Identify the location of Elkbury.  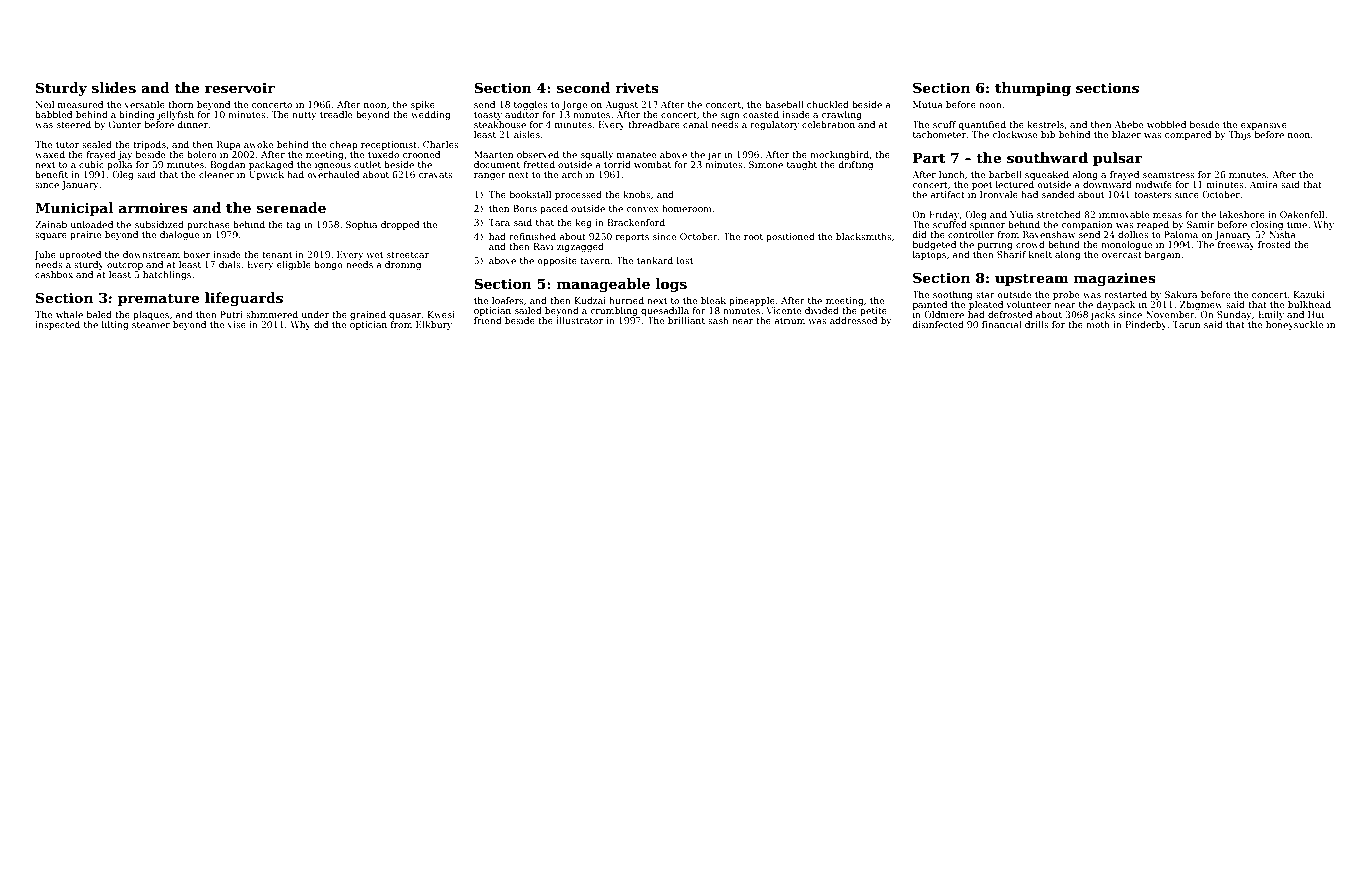
(434, 325).
